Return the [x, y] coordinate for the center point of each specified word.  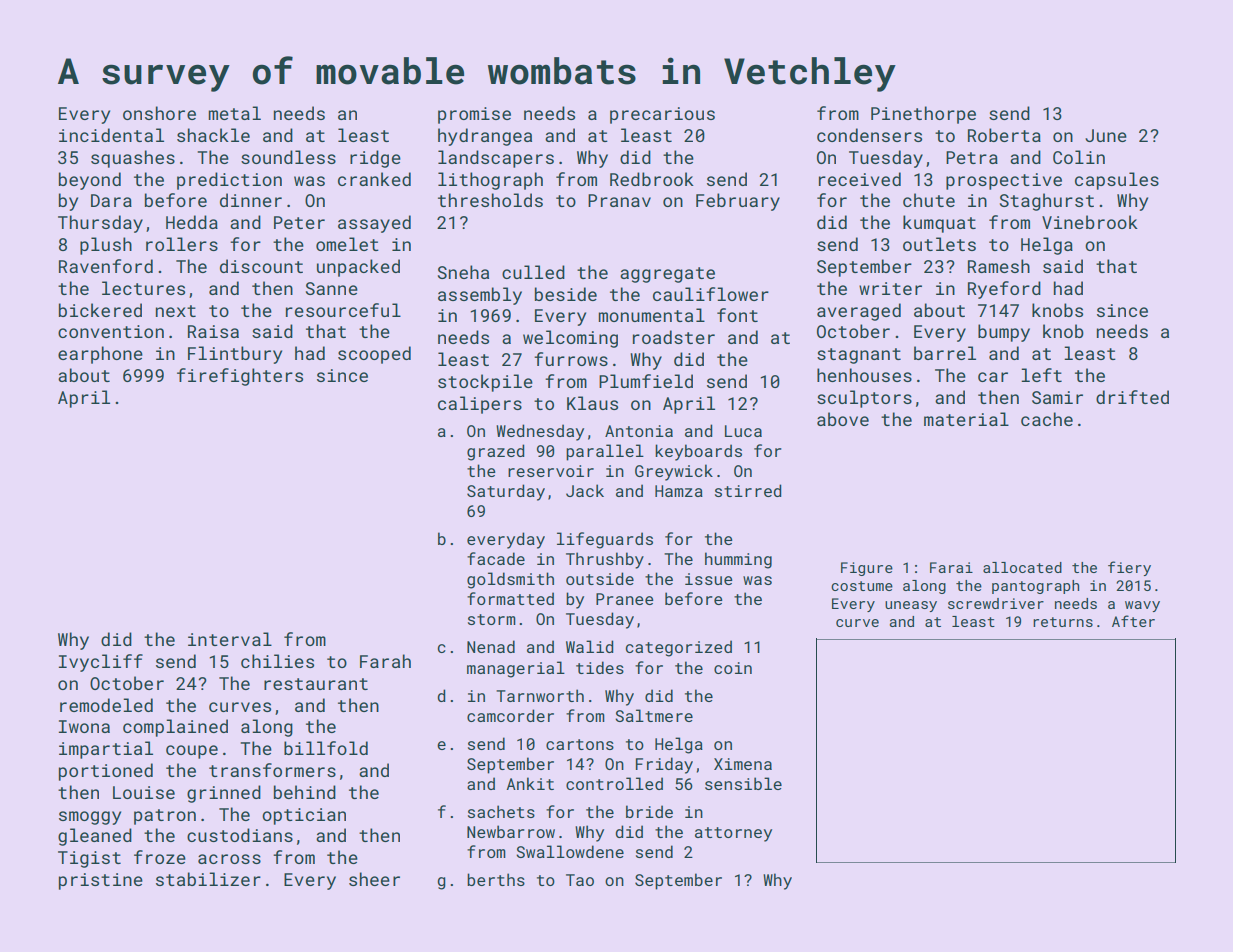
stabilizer [208, 879]
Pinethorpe [923, 115]
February [738, 202]
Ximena [743, 764]
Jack [585, 490]
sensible [743, 783]
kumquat [939, 224]
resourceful [343, 310]
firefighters [240, 377]
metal [234, 113]
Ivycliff [101, 663]
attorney [733, 834]
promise [474, 115]
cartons [580, 744]
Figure [867, 569]
